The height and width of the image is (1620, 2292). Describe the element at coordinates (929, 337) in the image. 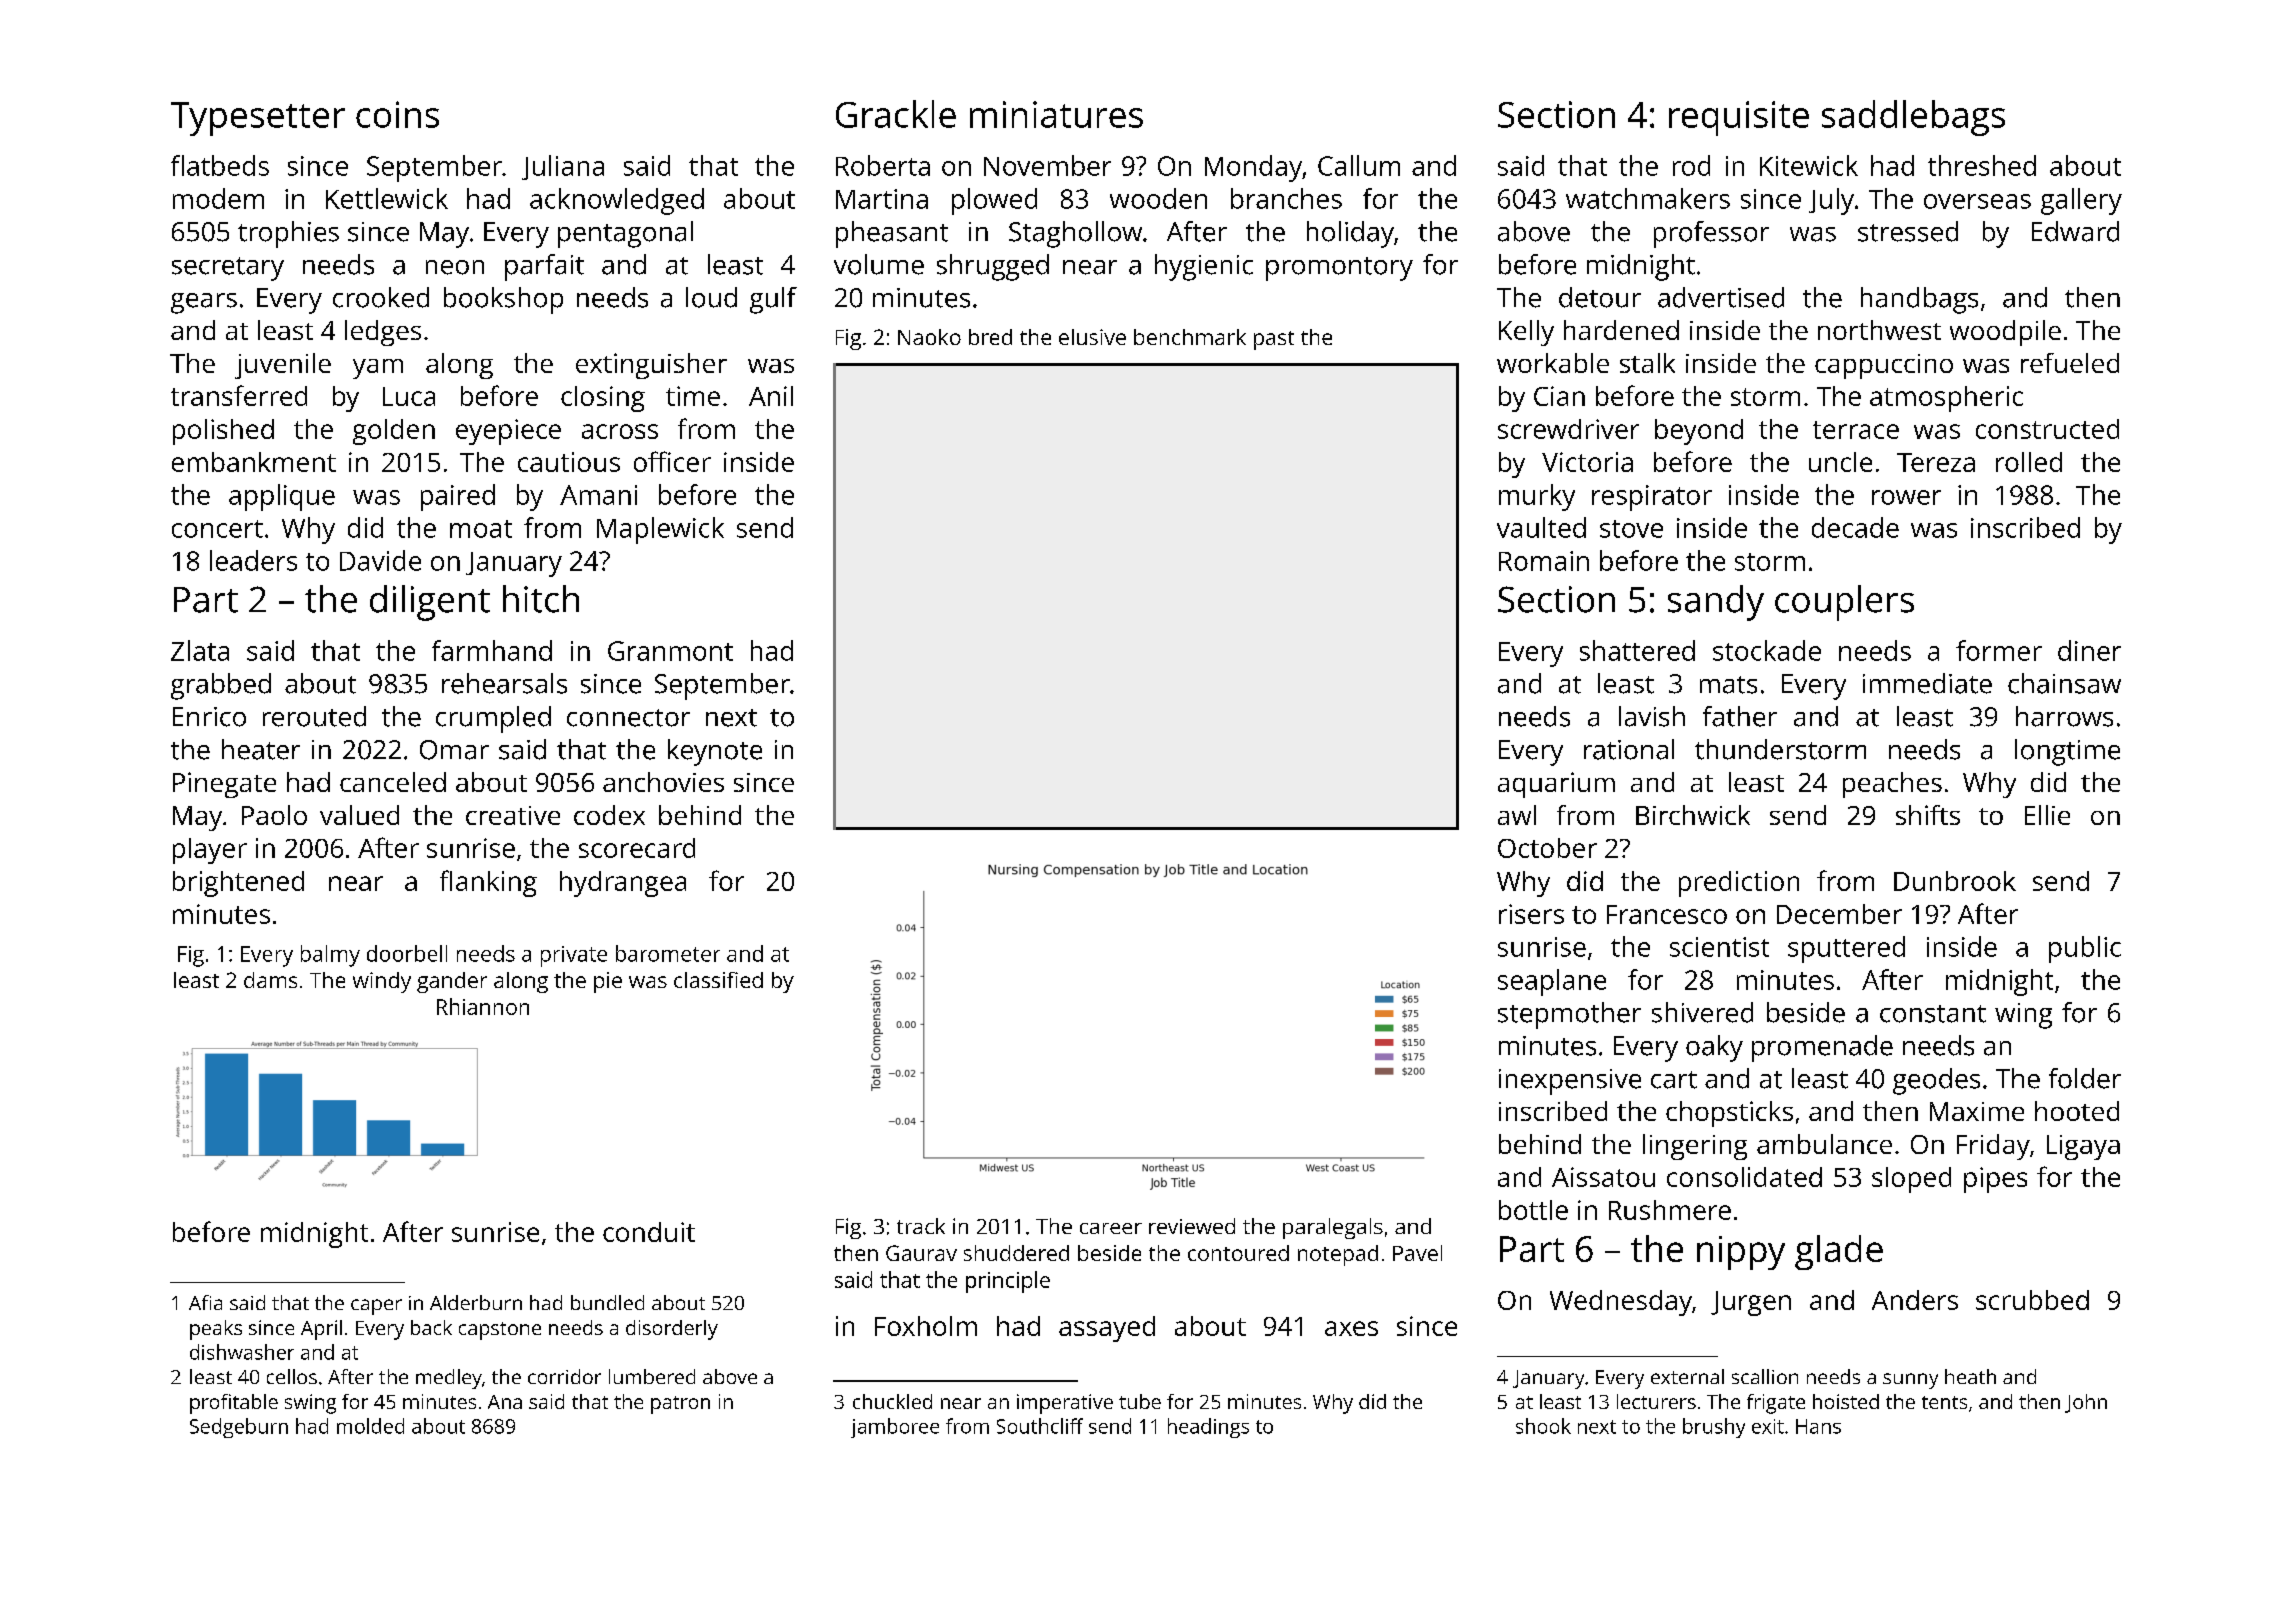

I see `Naoko` at that location.
